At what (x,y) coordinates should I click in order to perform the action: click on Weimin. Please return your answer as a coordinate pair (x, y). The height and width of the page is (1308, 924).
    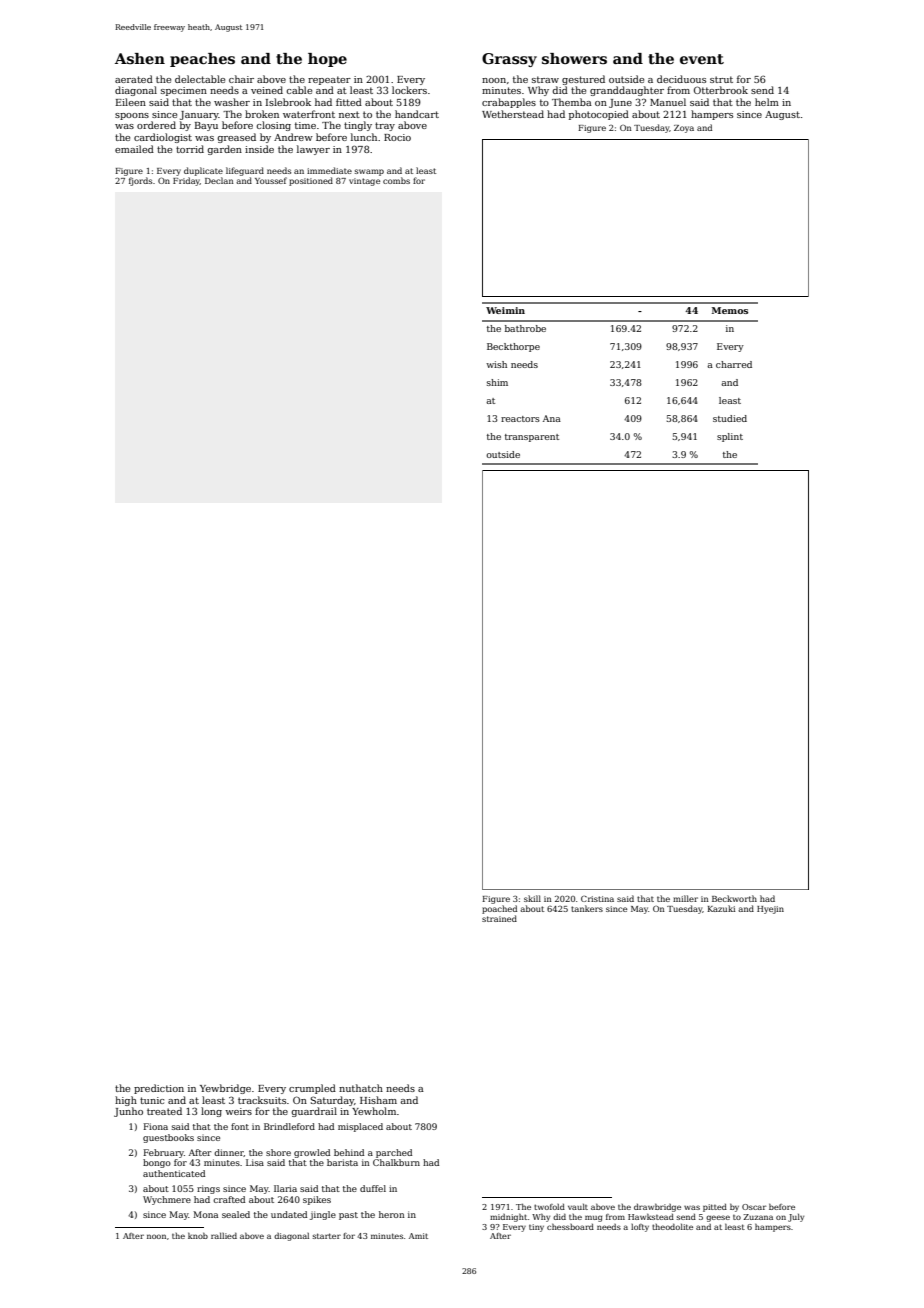
    Looking at the image, I should click on (505, 310).
